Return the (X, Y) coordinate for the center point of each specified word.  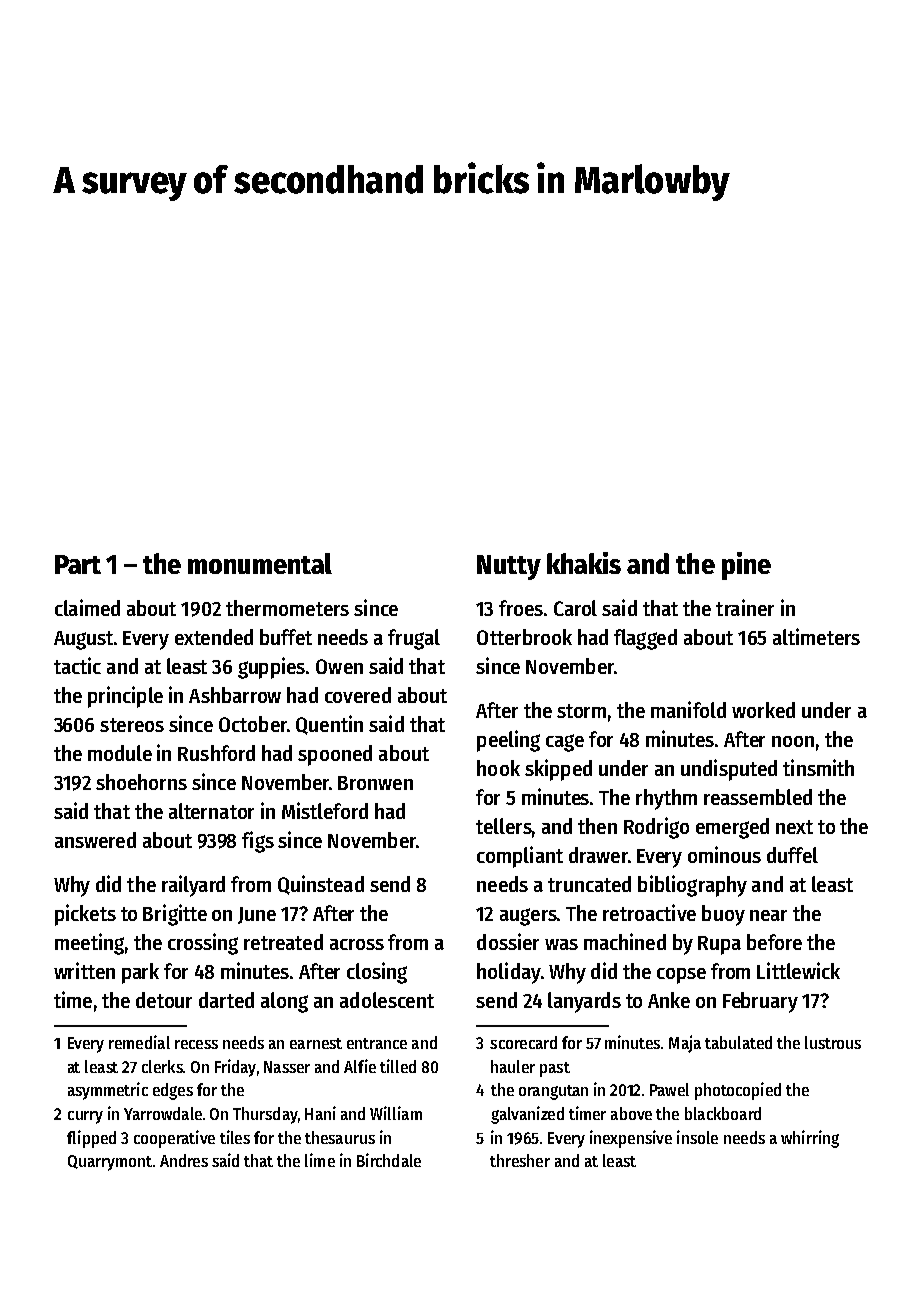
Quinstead (321, 885)
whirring (810, 1139)
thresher (520, 1160)
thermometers (287, 608)
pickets (85, 915)
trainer (745, 607)
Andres (184, 1160)
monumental (260, 563)
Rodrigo (656, 828)
